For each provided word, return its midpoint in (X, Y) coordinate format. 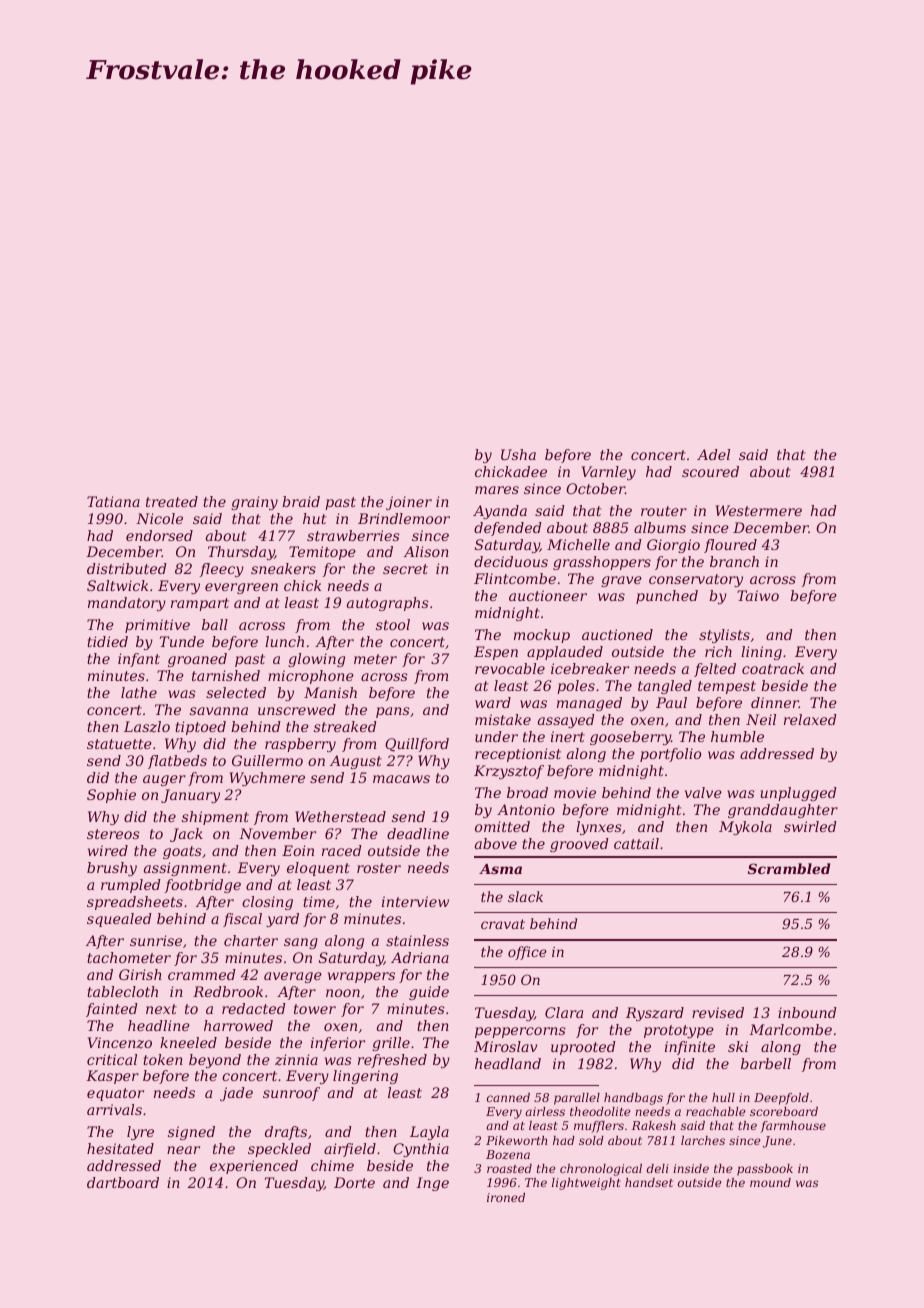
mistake (503, 719)
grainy (254, 503)
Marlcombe (790, 1029)
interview (415, 901)
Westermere (759, 510)
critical (112, 1059)
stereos (113, 834)
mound (770, 1182)
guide (429, 993)
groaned (197, 660)
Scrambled (789, 868)
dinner (775, 702)
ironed (506, 1197)
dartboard (123, 1182)
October (595, 488)
